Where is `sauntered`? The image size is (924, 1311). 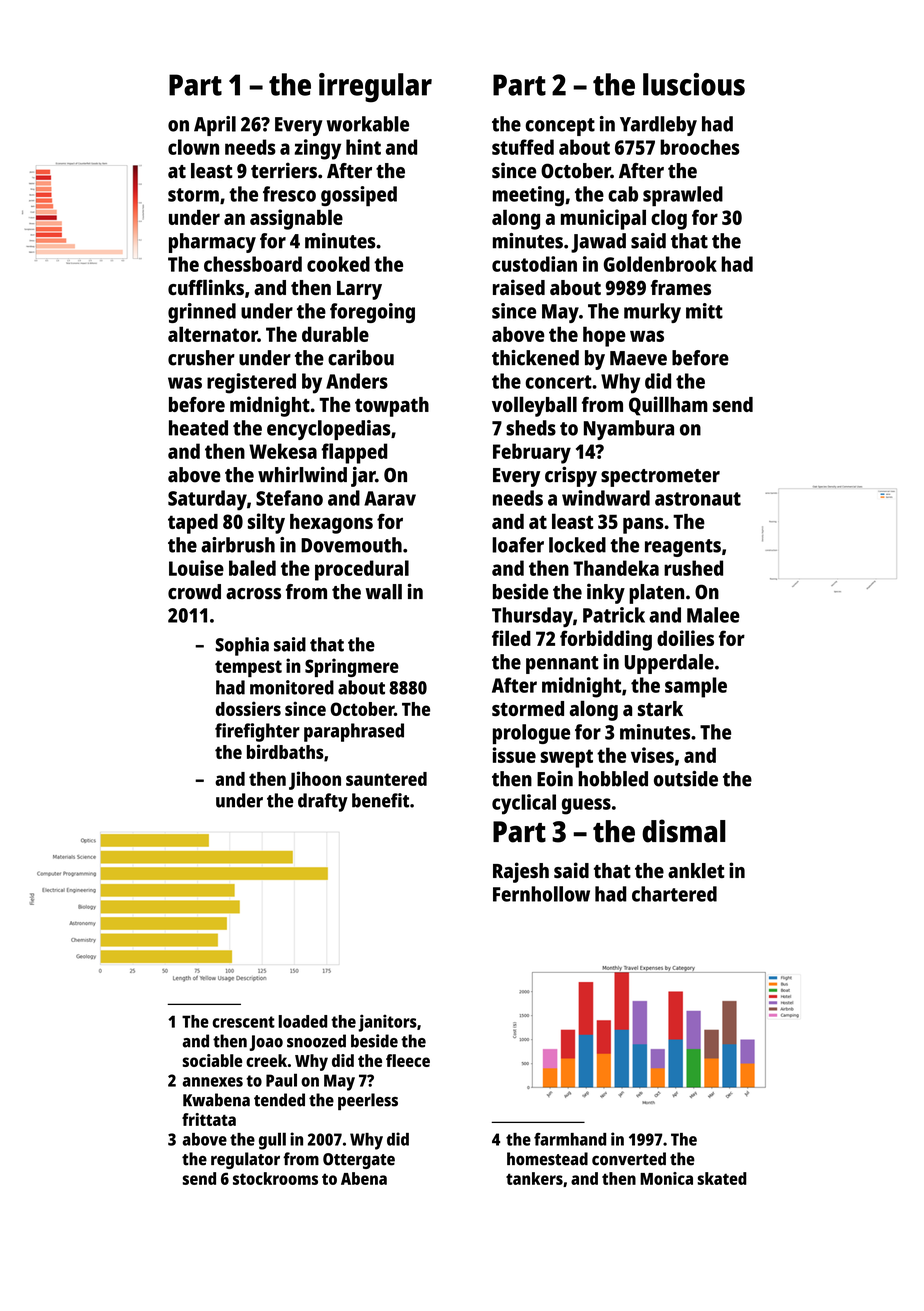
sauntered is located at coordinates (386, 779).
